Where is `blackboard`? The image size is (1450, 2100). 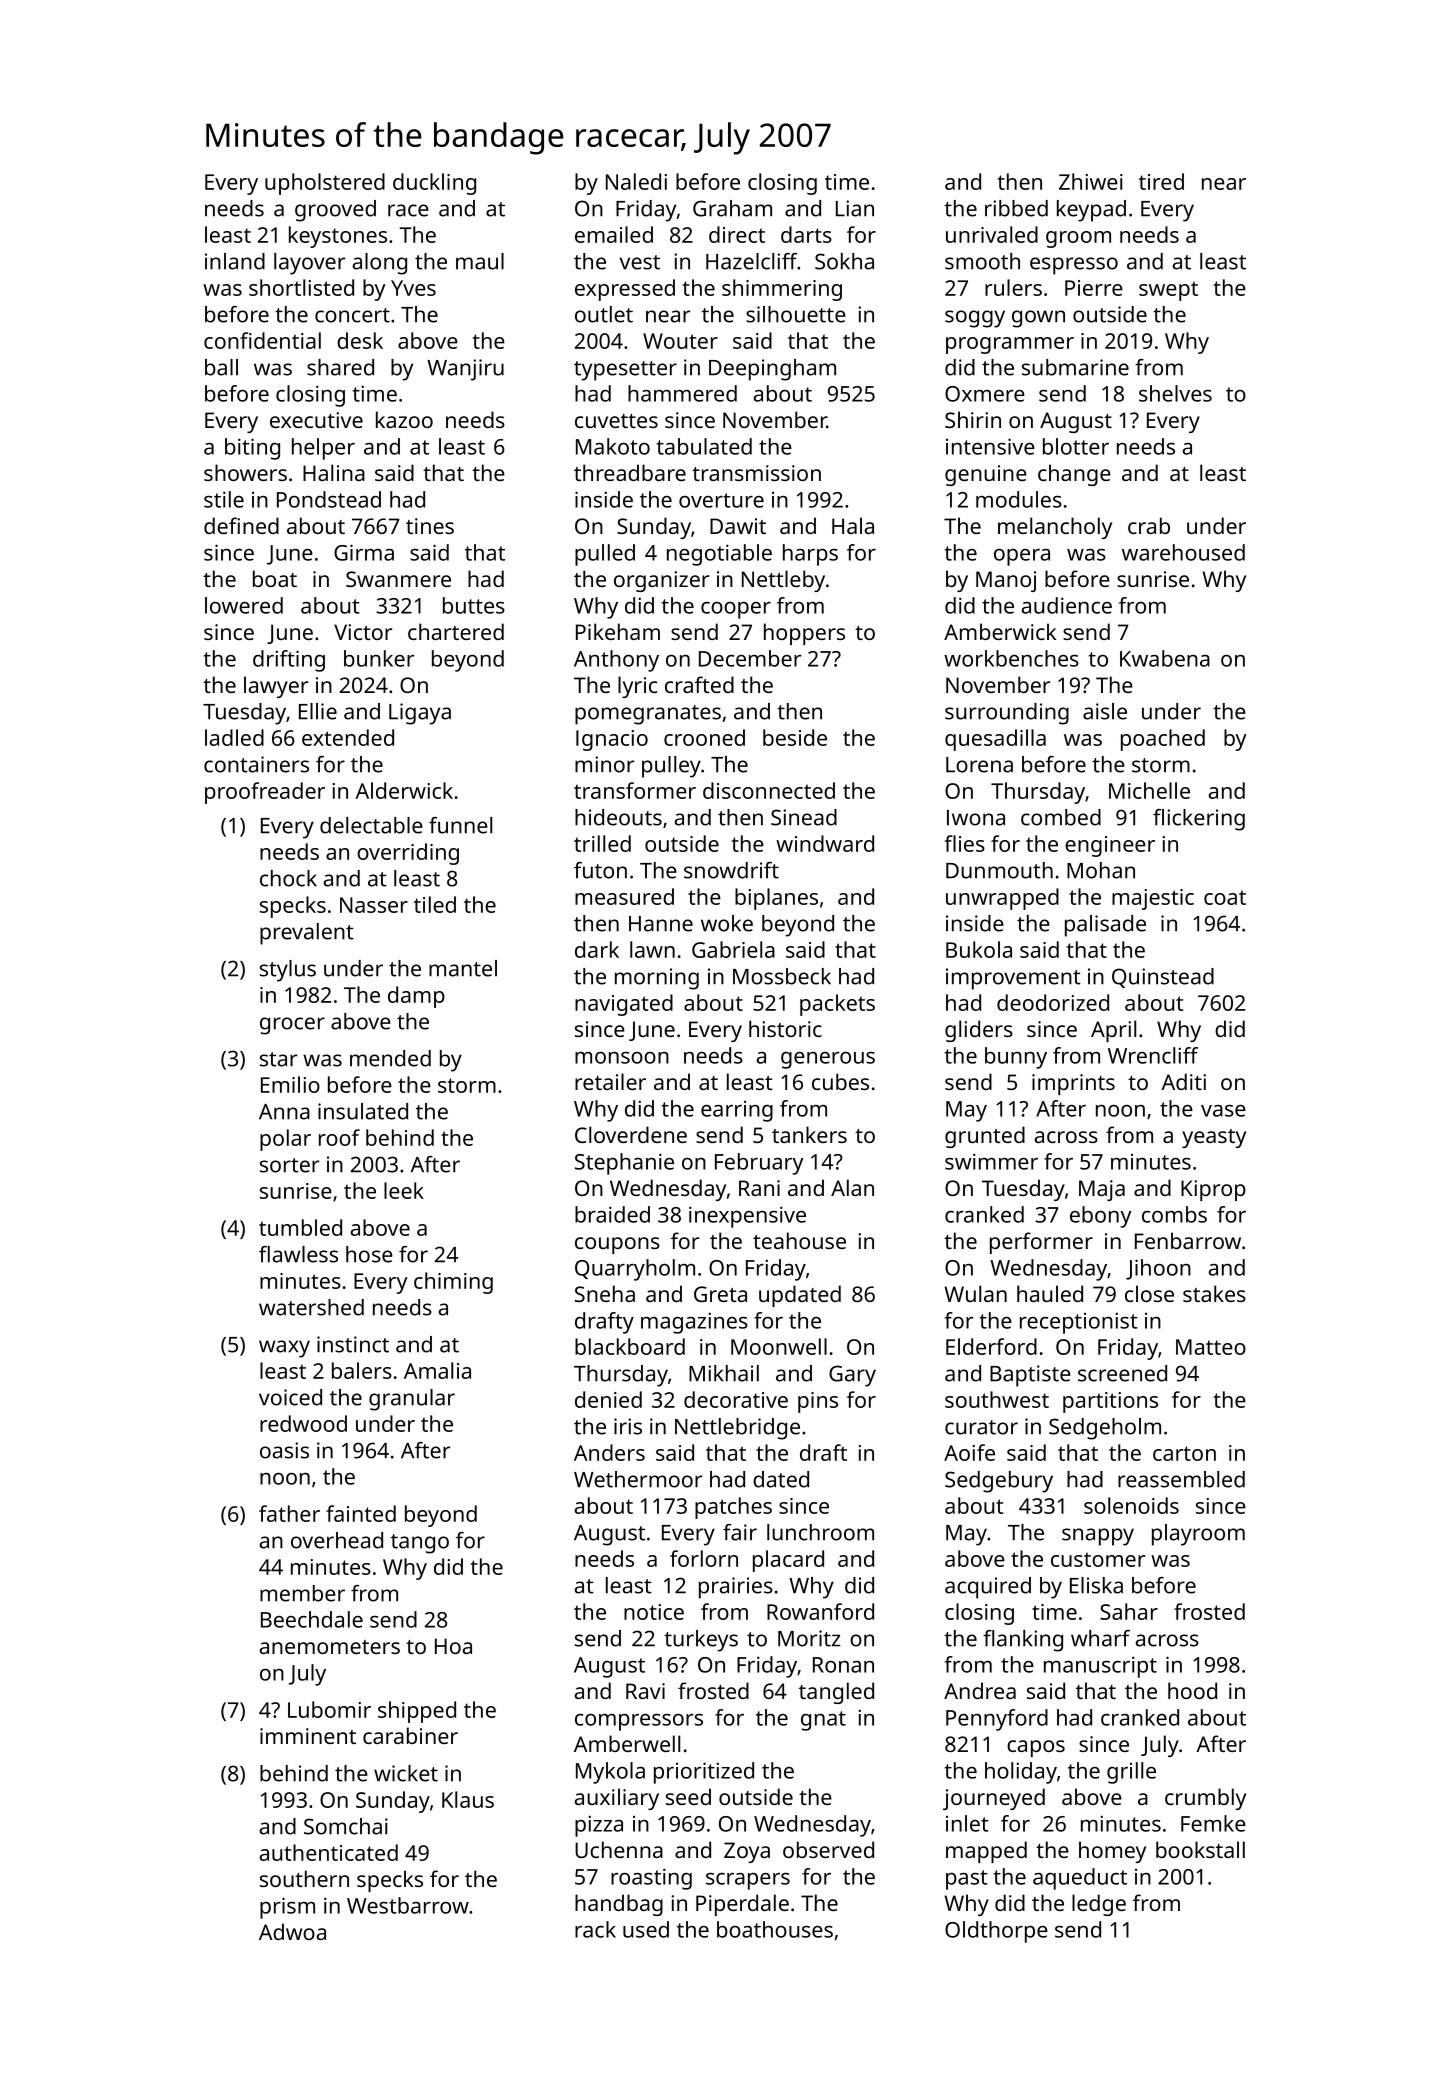 blackboard is located at coordinates (630, 1346).
